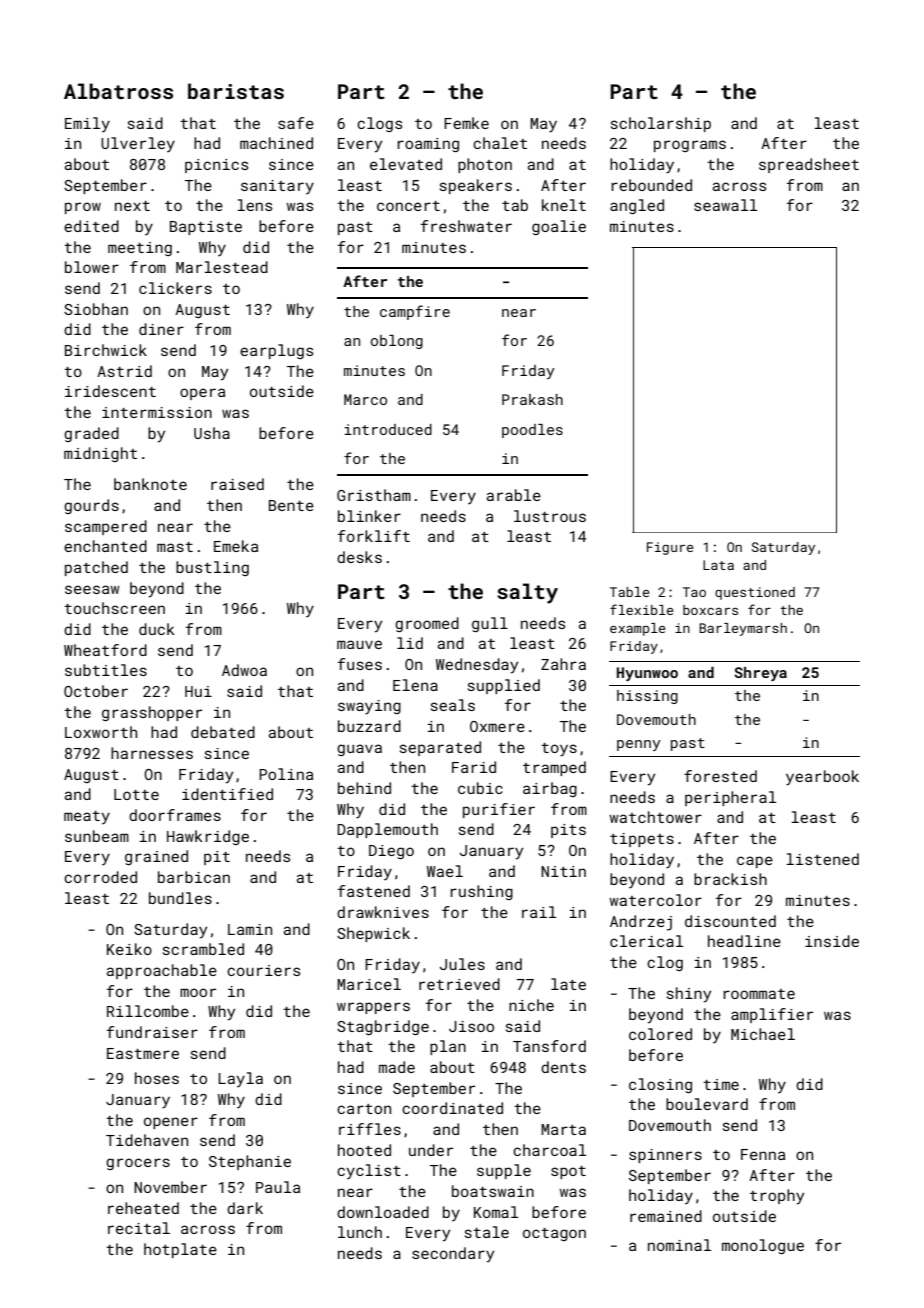 This screenshot has width=924, height=1308. I want to click on Femke, so click(466, 123).
